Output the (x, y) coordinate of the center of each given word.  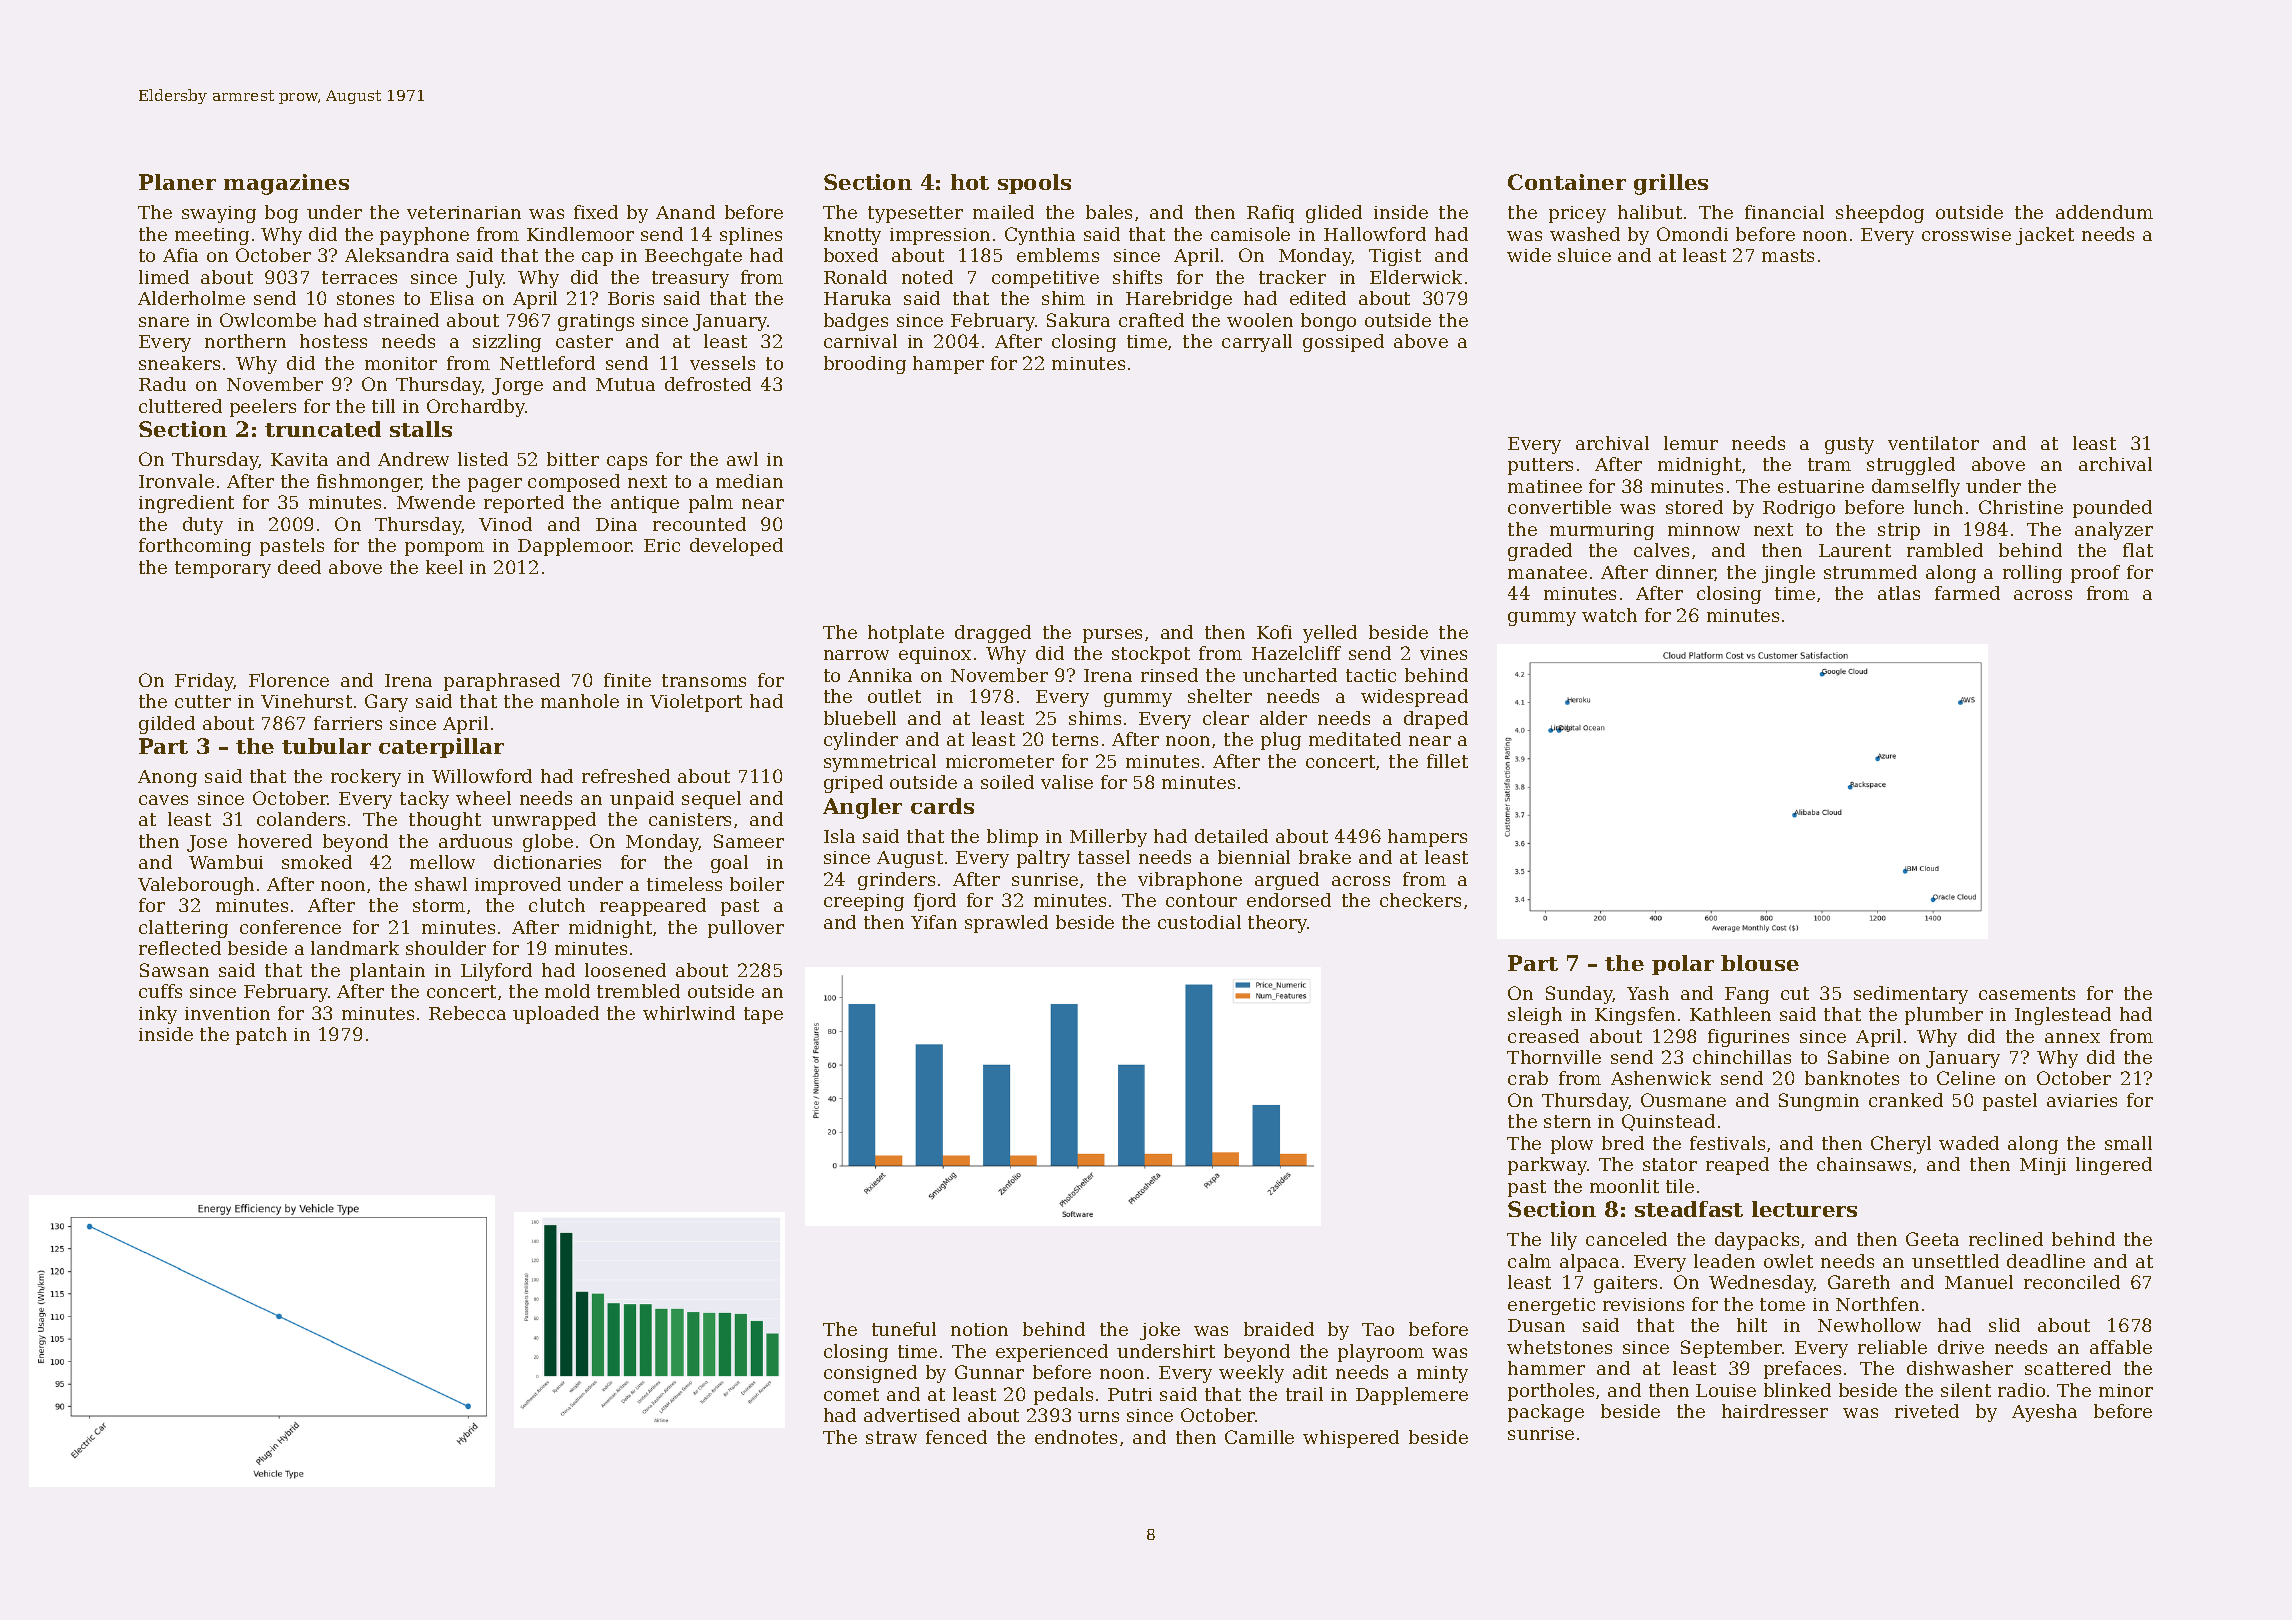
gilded (167, 725)
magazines (286, 184)
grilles (1671, 184)
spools (1034, 184)
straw (891, 1437)
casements (2027, 993)
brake (1325, 857)
